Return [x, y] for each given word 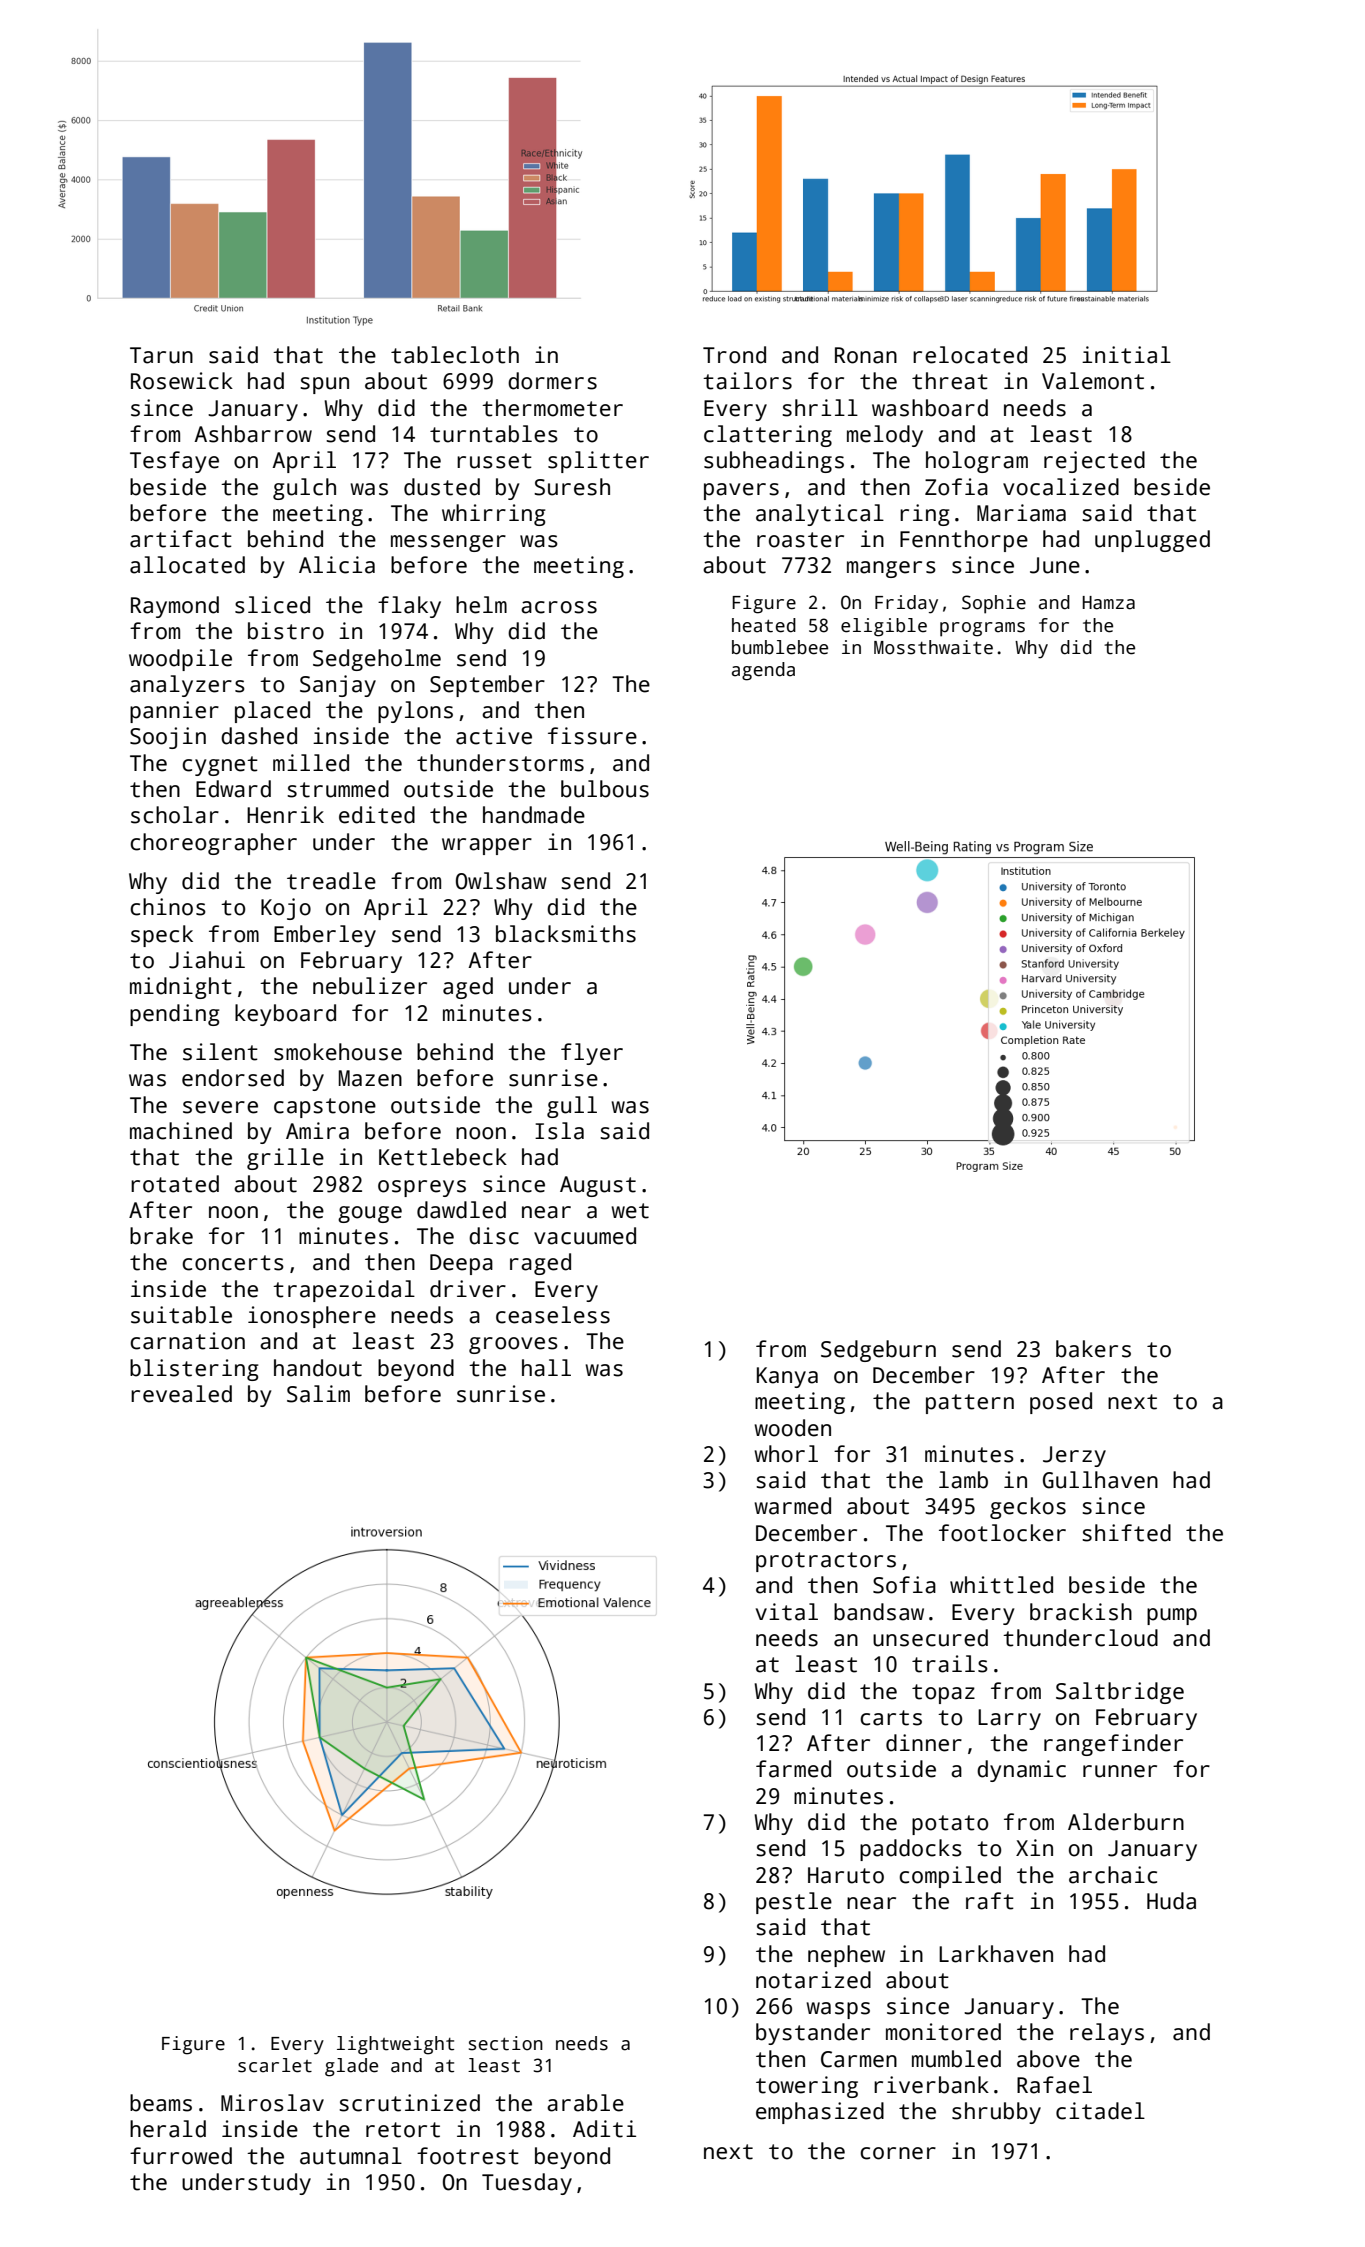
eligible [884, 627]
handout [318, 1368]
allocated [187, 565]
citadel [1100, 2111]
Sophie [994, 604]
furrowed [181, 2156]
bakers [1093, 1349]
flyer [592, 1054]
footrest [468, 2156]
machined [181, 1131]
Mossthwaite [933, 647]
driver [468, 1289]
